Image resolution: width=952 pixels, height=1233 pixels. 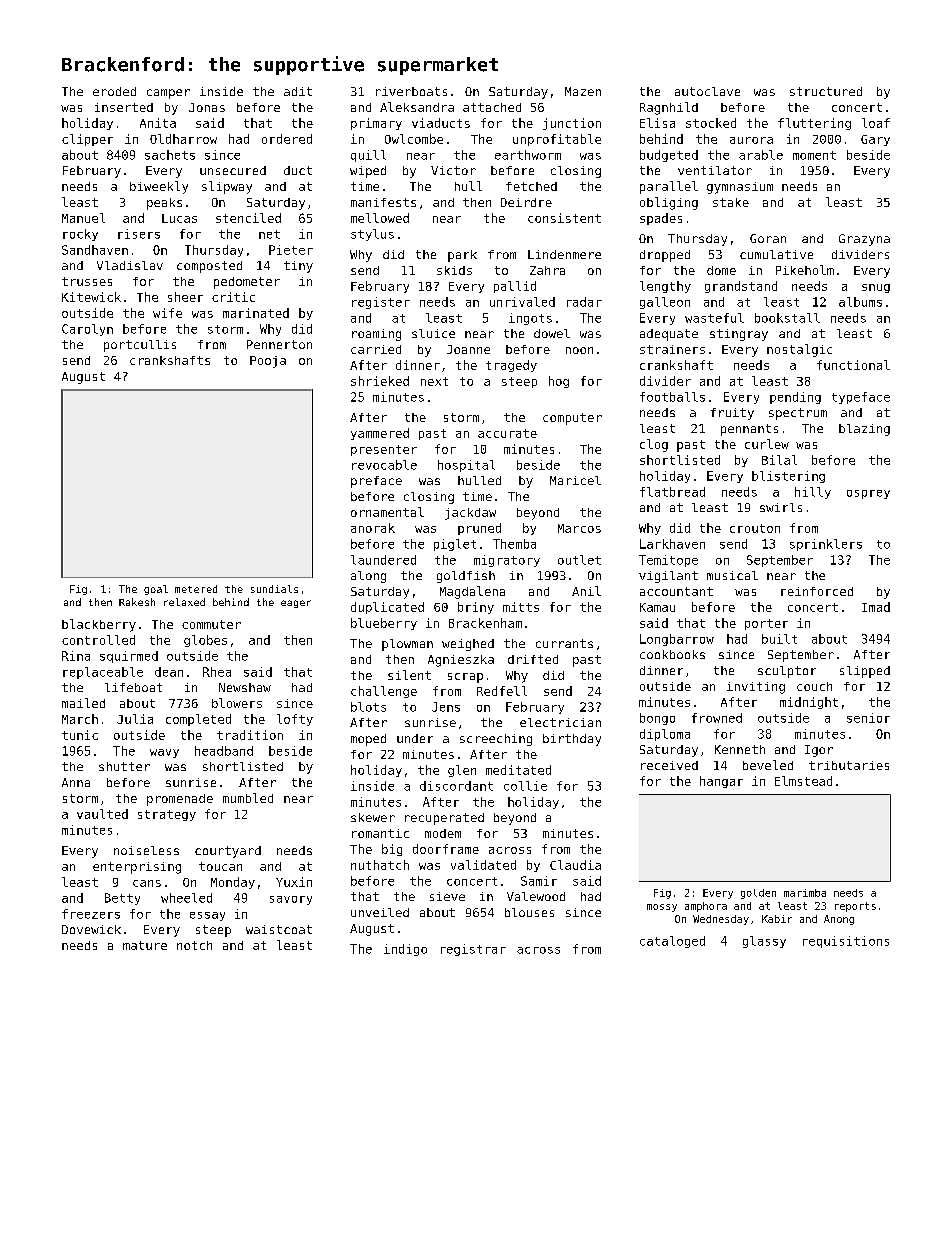 I want to click on indigo, so click(x=405, y=950).
